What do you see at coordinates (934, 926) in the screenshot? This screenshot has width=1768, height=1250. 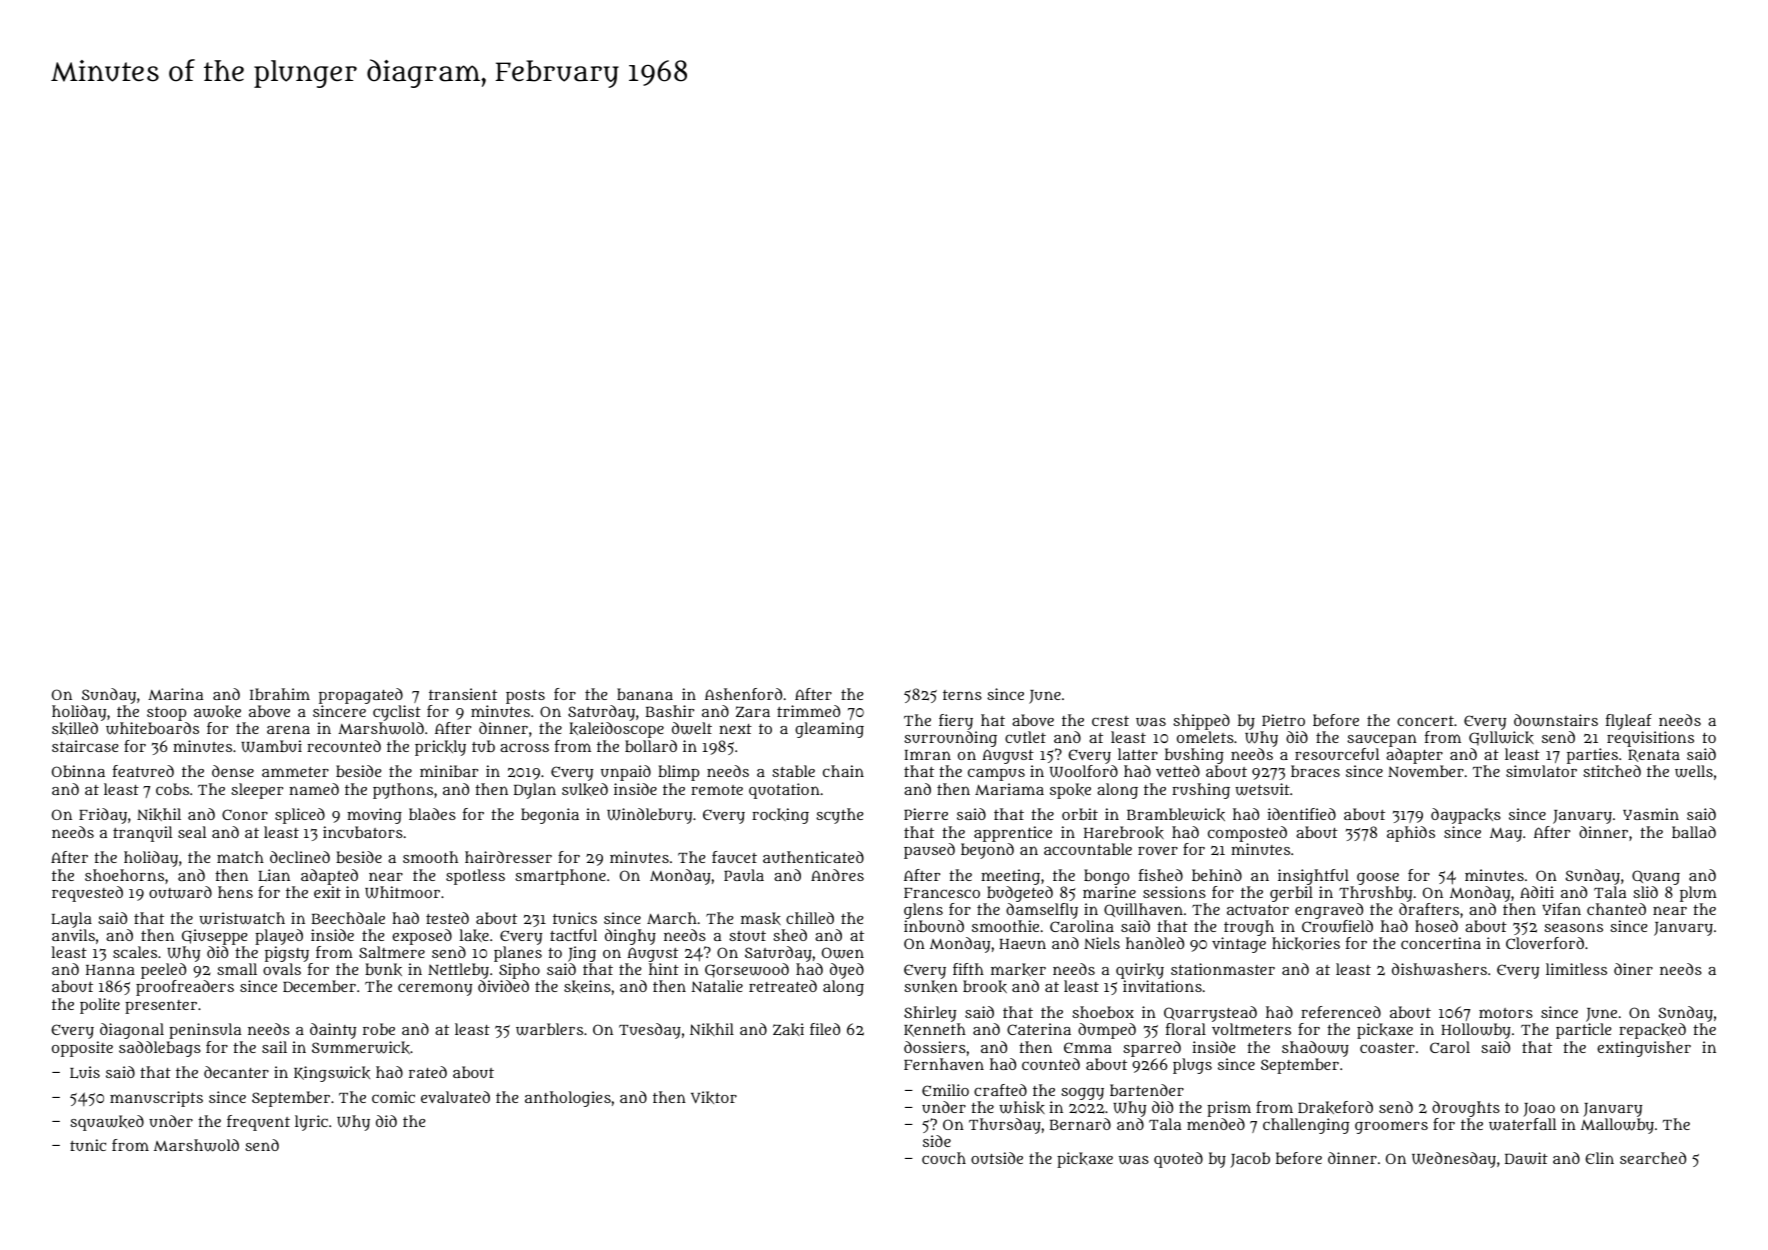 I see `inbound` at bounding box center [934, 926].
